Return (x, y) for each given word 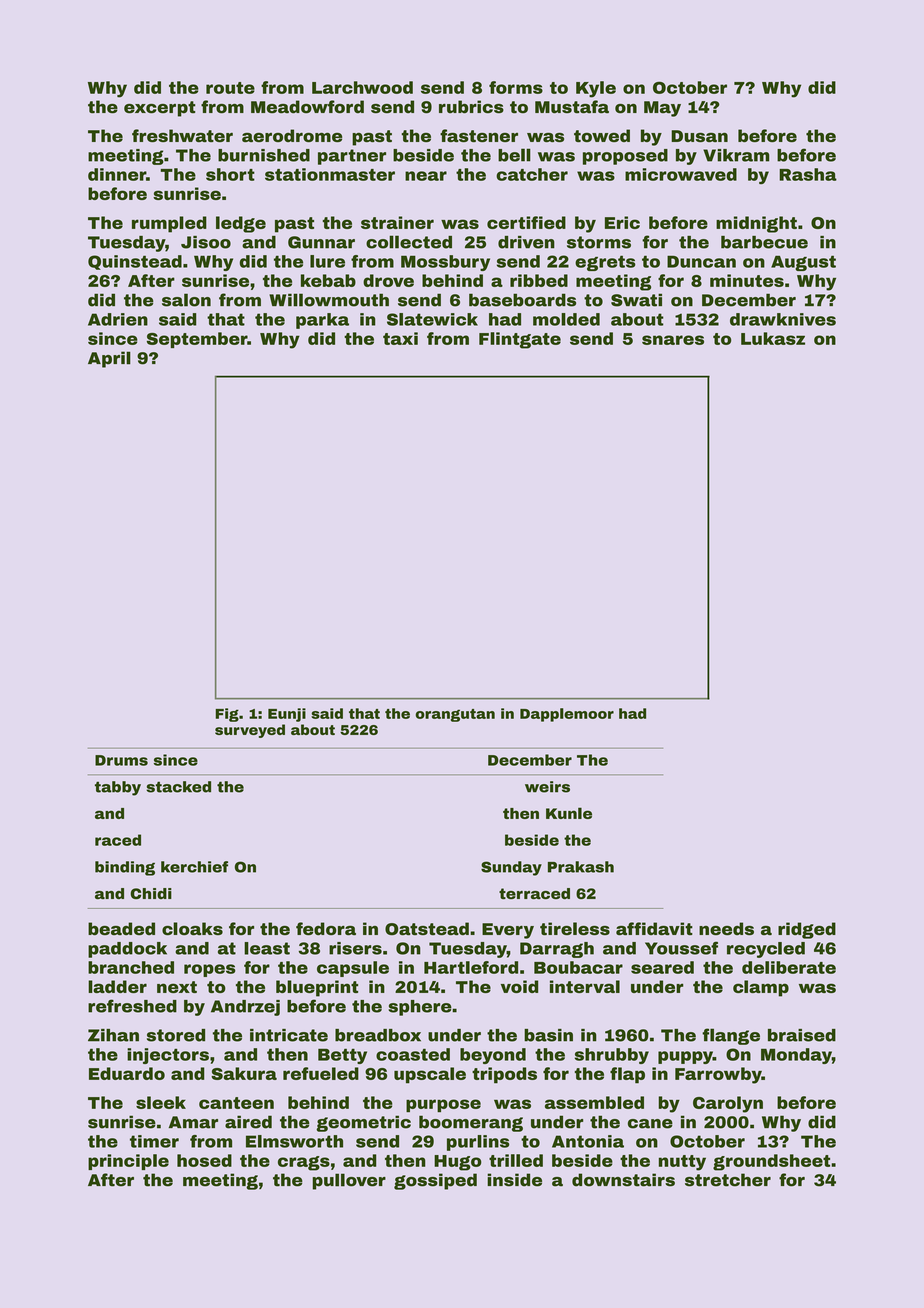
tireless (575, 928)
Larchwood (362, 87)
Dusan (699, 136)
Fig (227, 715)
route (230, 88)
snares (673, 340)
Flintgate (520, 340)
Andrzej (245, 1008)
